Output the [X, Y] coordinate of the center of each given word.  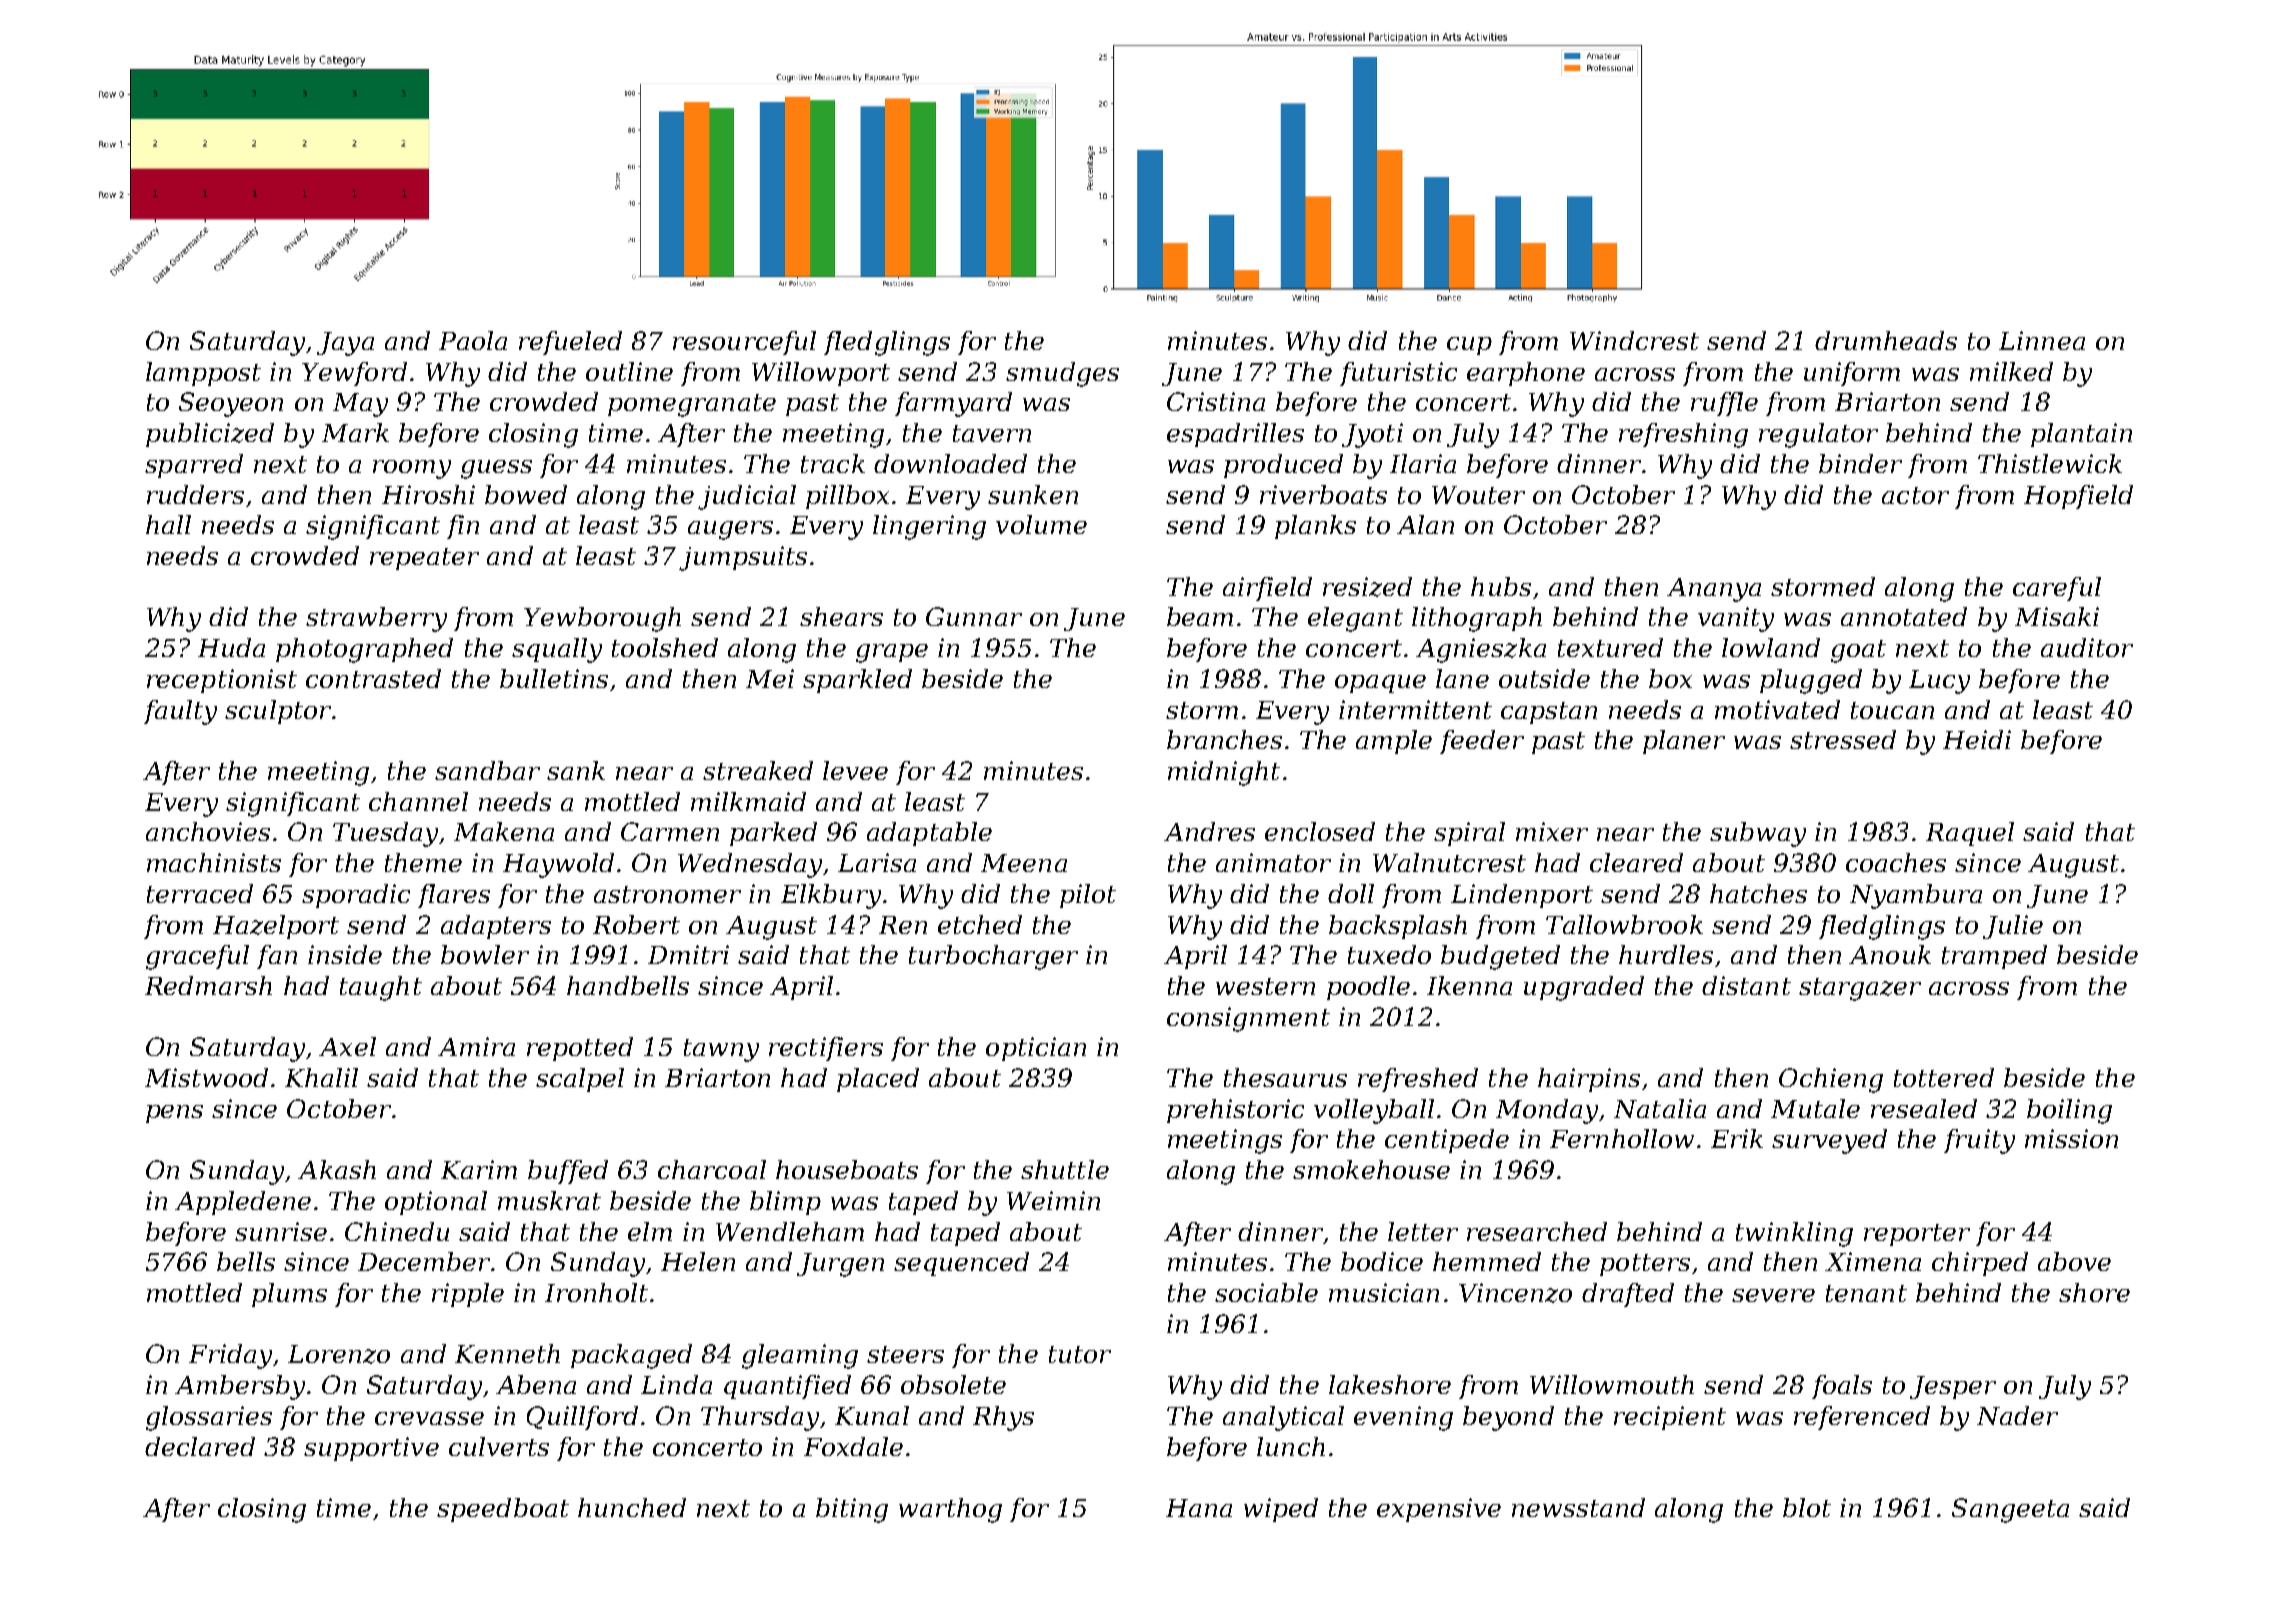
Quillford [582, 1418]
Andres [1209, 831]
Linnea [2042, 340]
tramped [1994, 957]
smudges [1062, 374]
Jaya [345, 344]
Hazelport [276, 927]
